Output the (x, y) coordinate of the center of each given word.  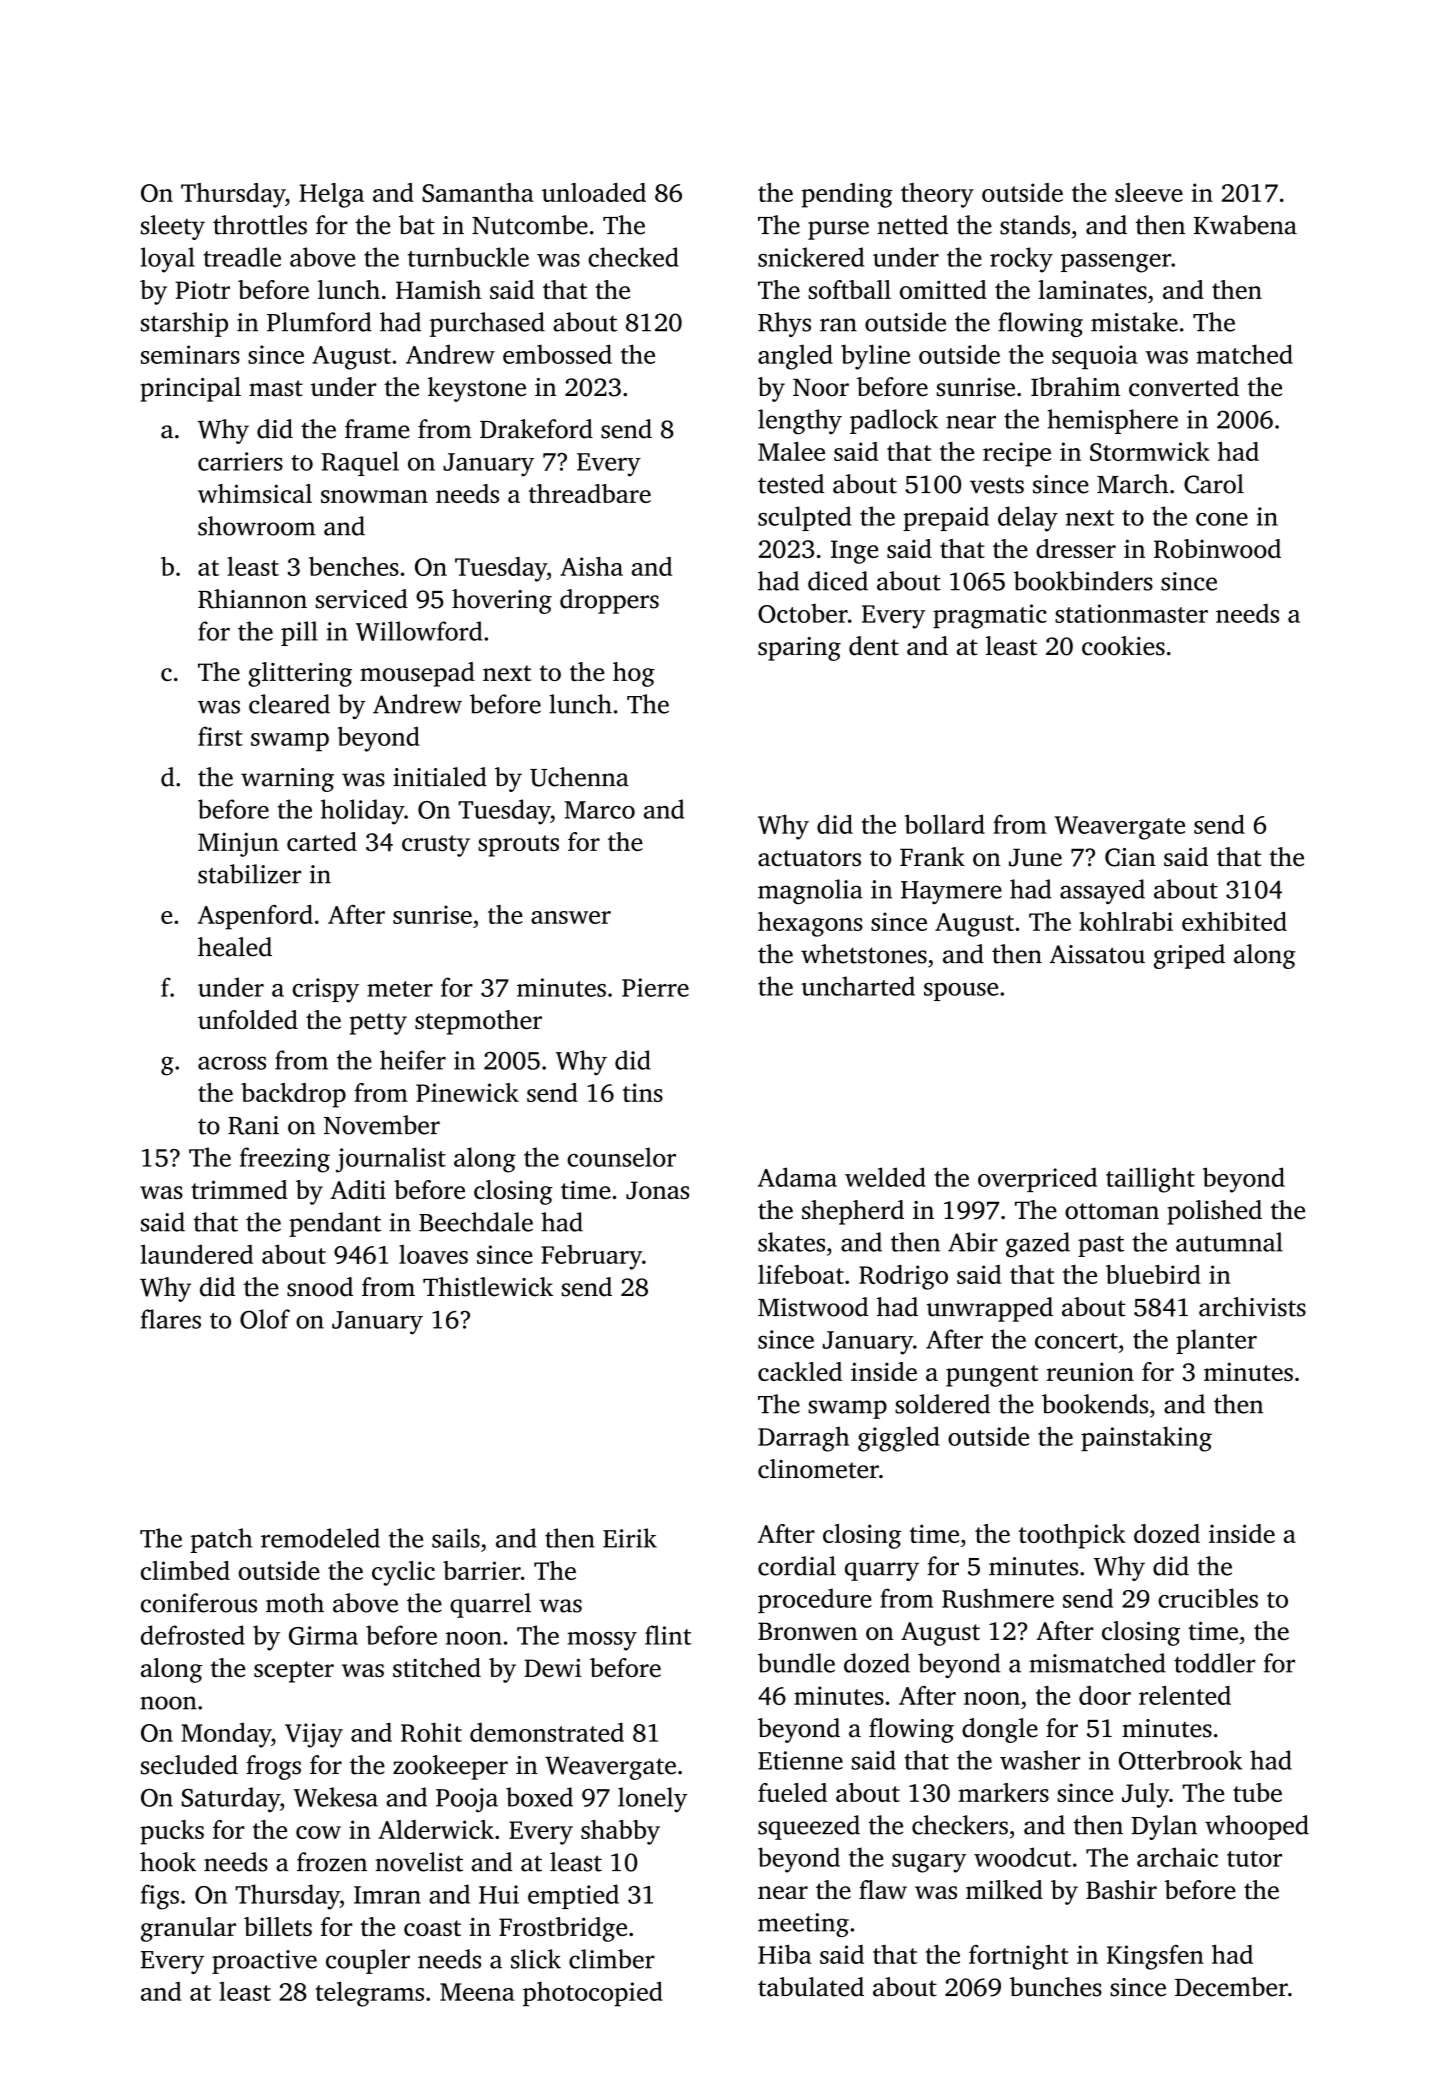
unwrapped (990, 1309)
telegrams (369, 1994)
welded (885, 1177)
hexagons (810, 924)
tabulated (811, 1987)
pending (847, 195)
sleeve (1149, 192)
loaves (433, 1254)
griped (1189, 956)
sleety (173, 227)
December (1231, 1987)
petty (378, 1024)
